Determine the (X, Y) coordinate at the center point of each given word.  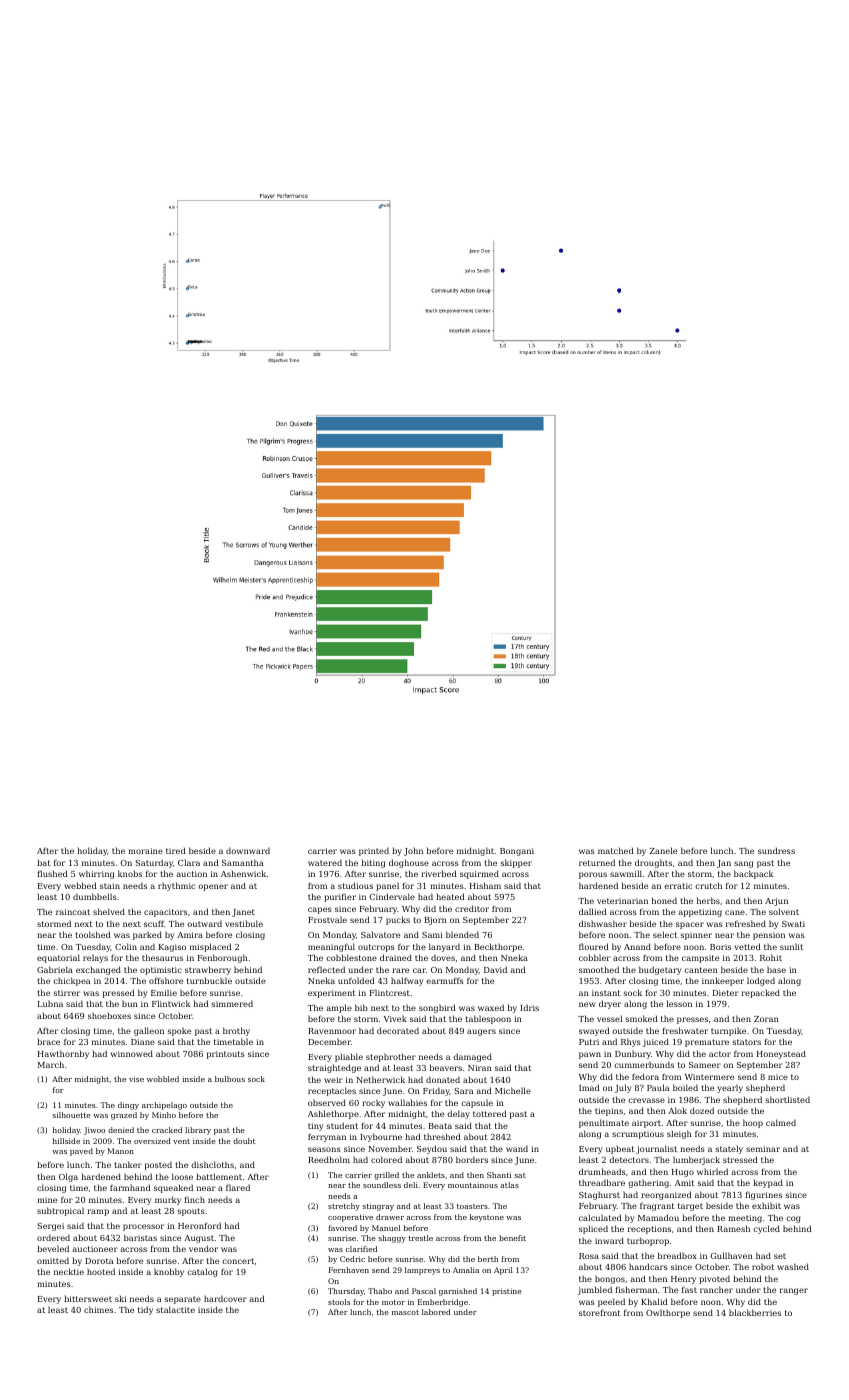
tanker (128, 1164)
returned (597, 862)
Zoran (766, 1019)
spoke (179, 1031)
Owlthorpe (668, 1313)
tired (176, 850)
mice (778, 1077)
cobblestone (351, 957)
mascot (405, 1312)
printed (374, 851)
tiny (315, 1127)
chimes (98, 1309)
